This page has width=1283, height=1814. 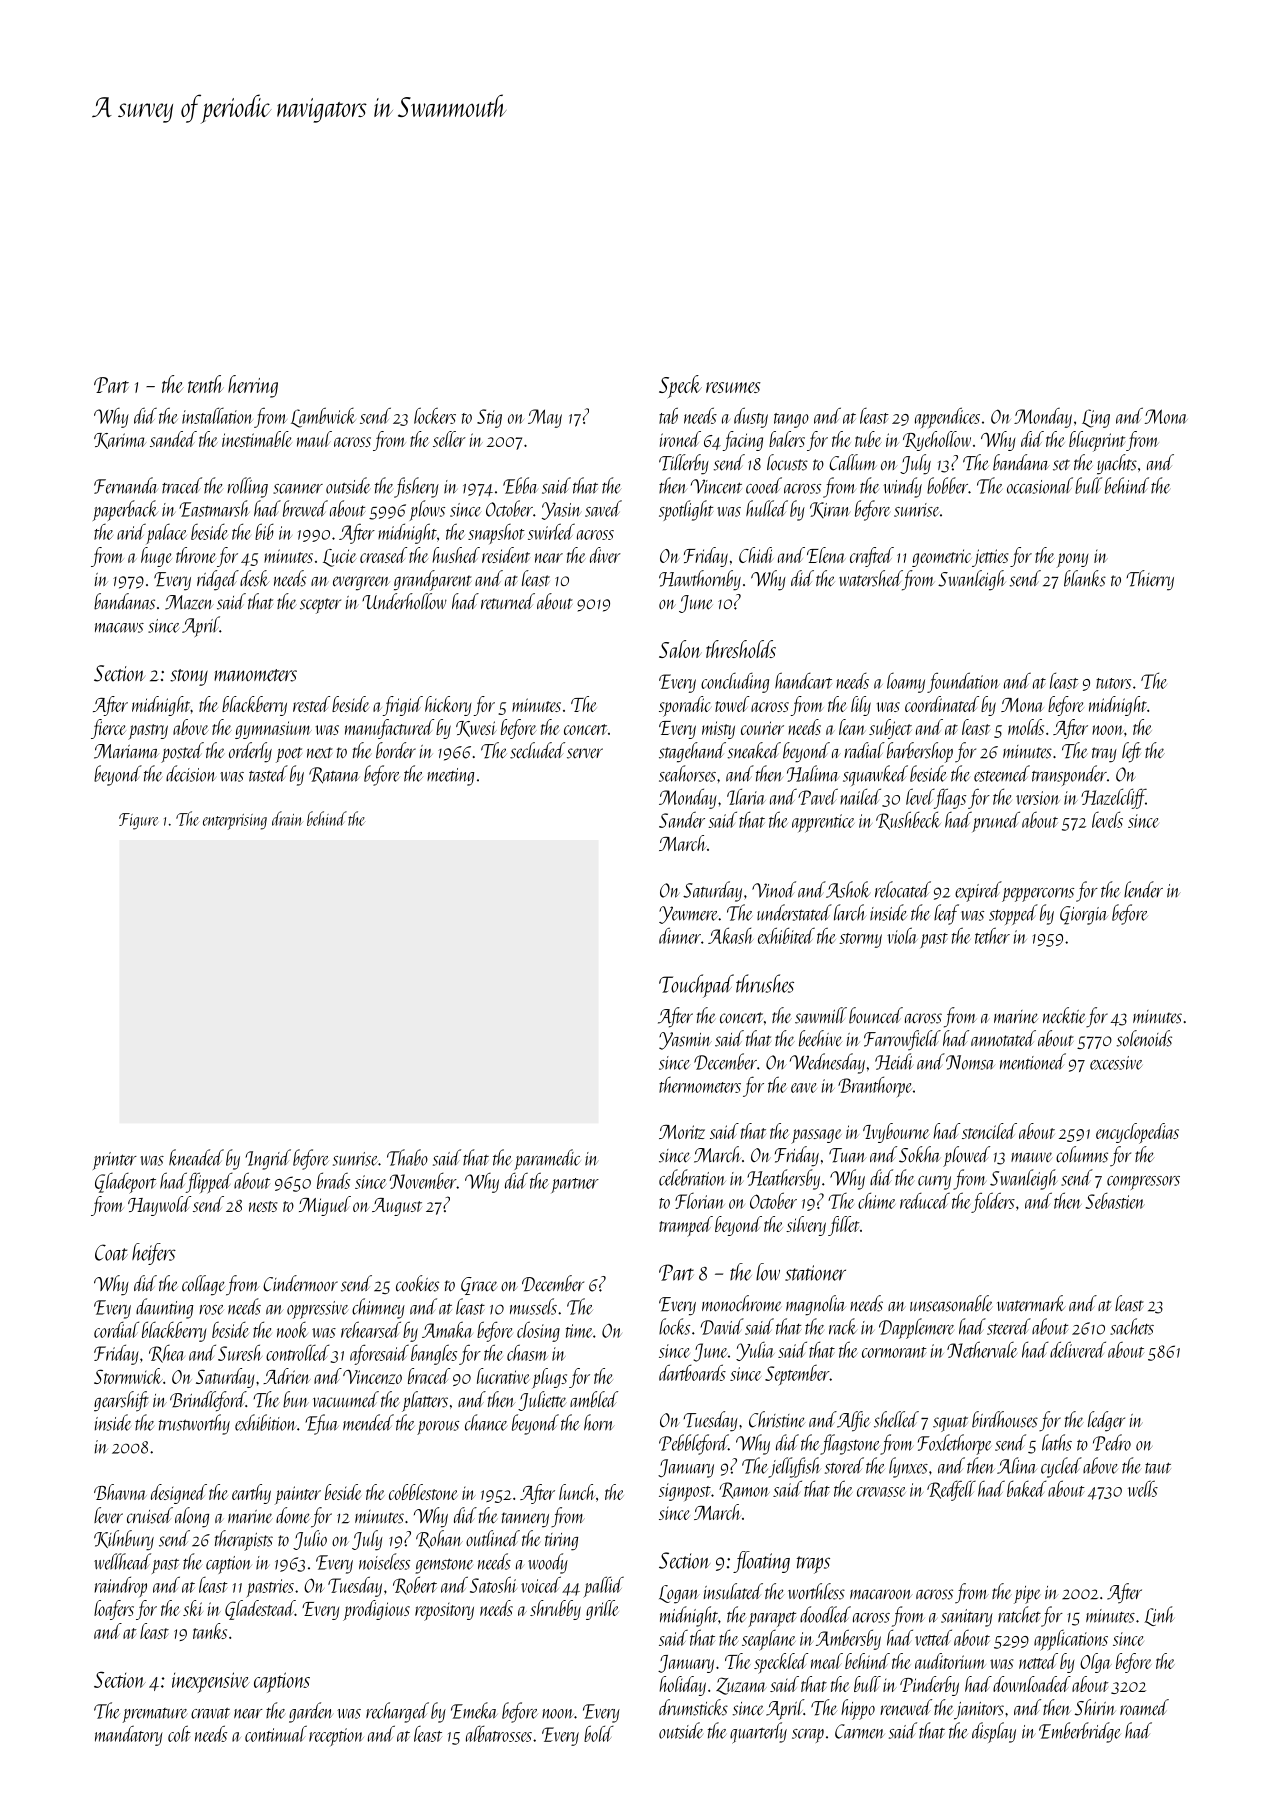 I want to click on Figure, so click(x=138, y=821).
